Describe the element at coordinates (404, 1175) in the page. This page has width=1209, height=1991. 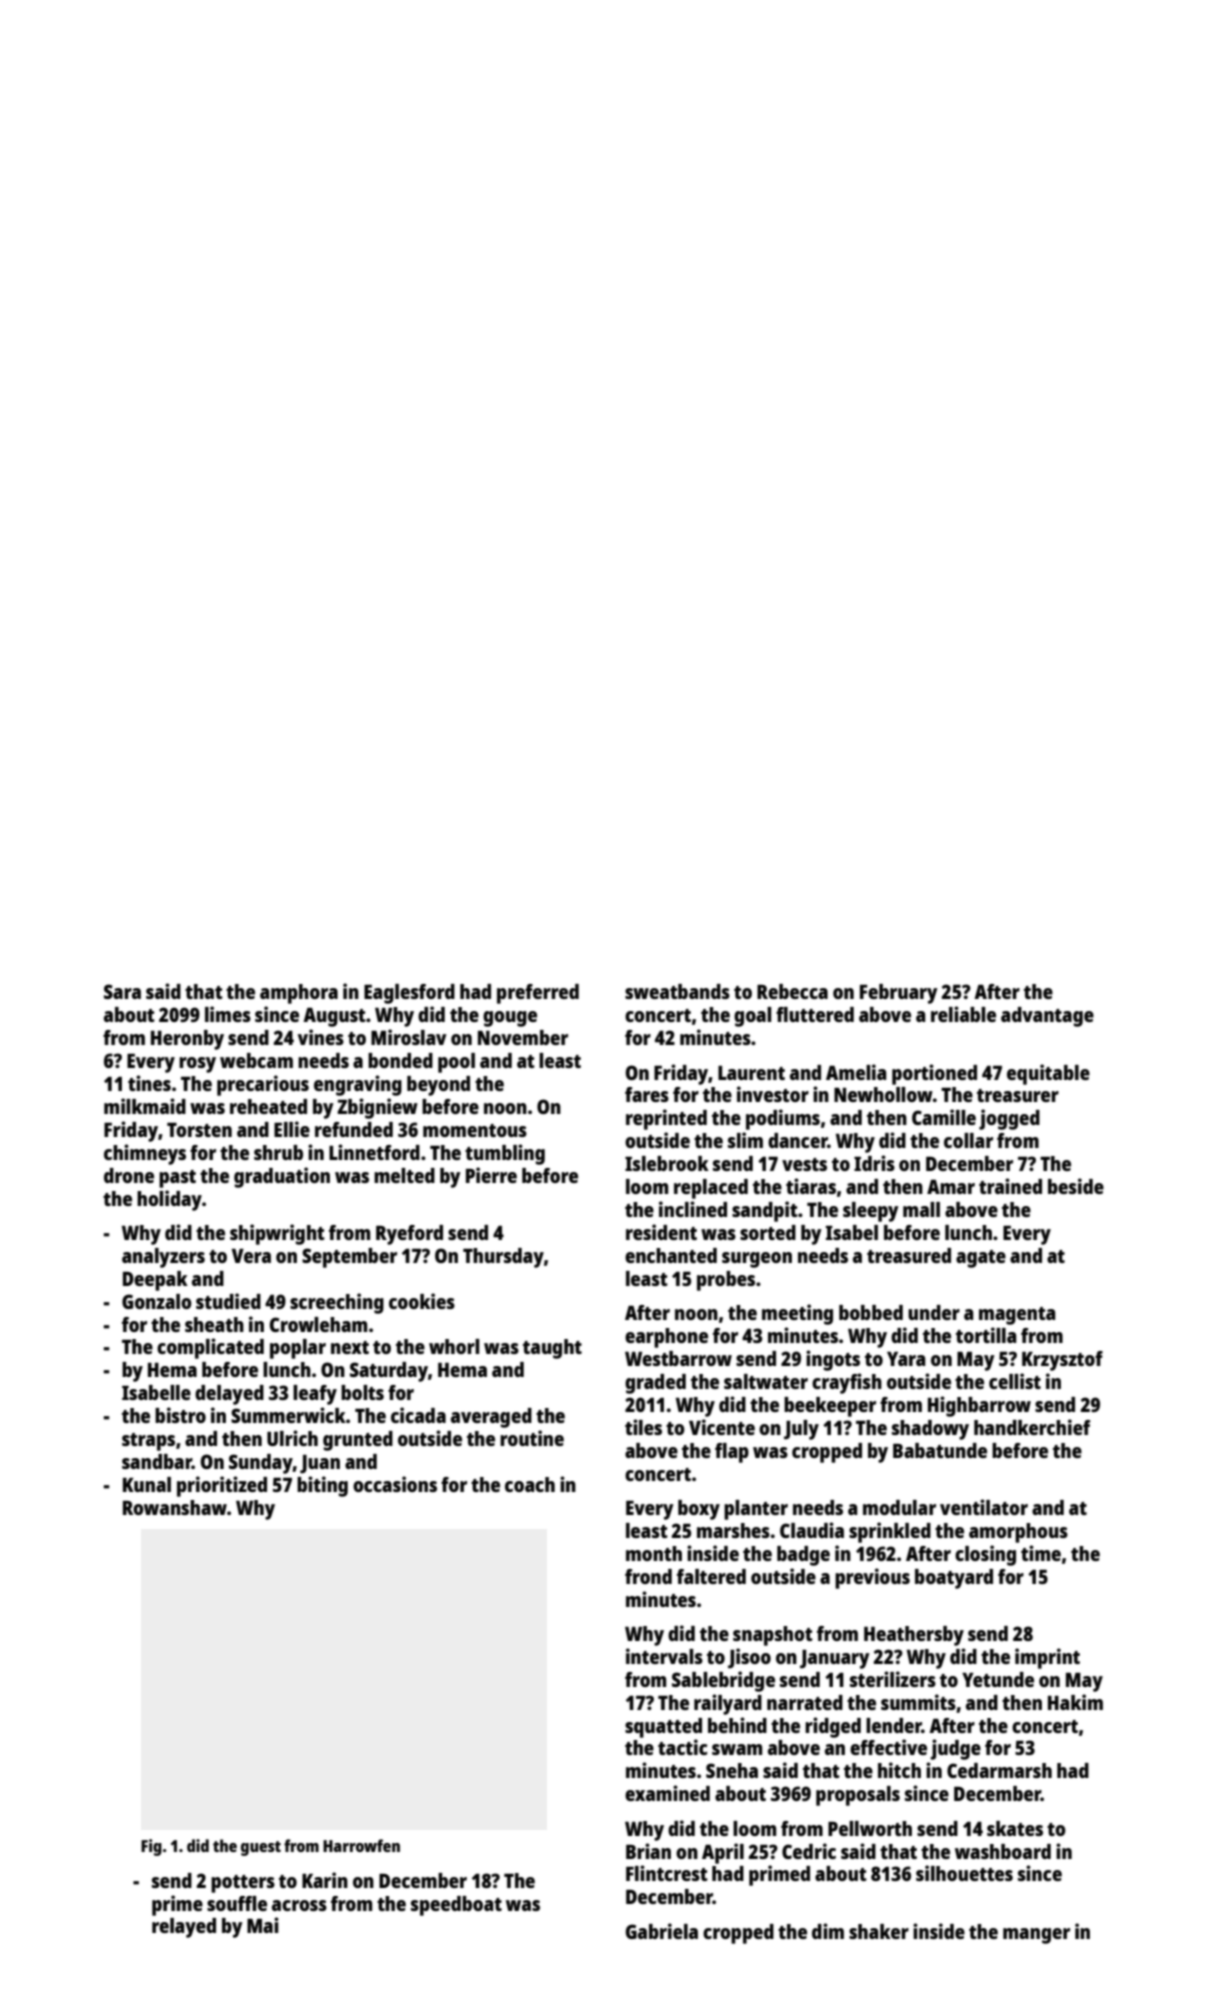
I see `melted` at that location.
